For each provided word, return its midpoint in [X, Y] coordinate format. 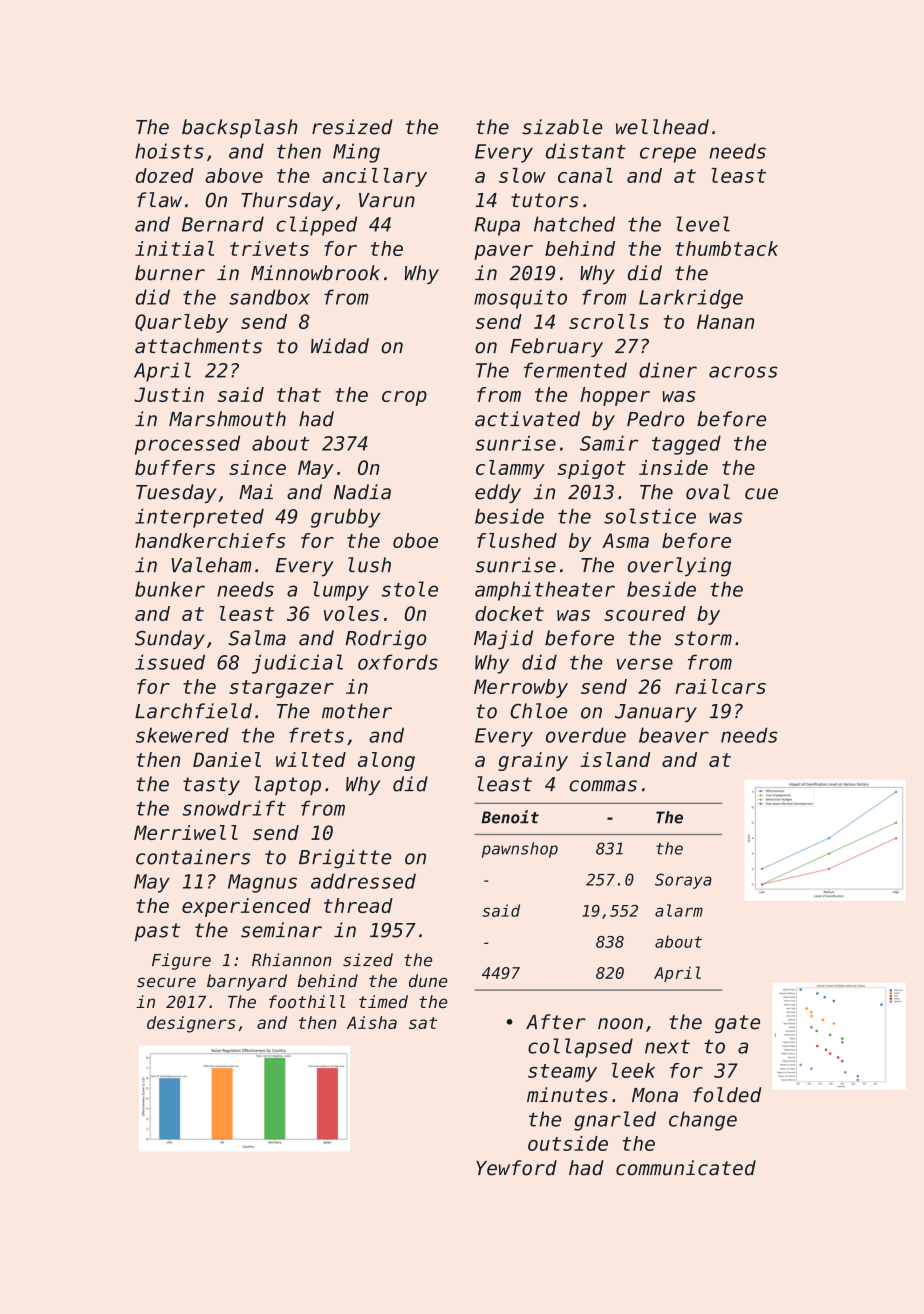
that [299, 394]
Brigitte [345, 859]
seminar [281, 930]
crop [404, 398]
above [234, 175]
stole [410, 589]
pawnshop [520, 850]
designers [191, 1024]
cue [761, 494]
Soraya [683, 881]
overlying [679, 567]
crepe [668, 155]
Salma [257, 638]
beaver [674, 735]
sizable [562, 127]
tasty [211, 786]
